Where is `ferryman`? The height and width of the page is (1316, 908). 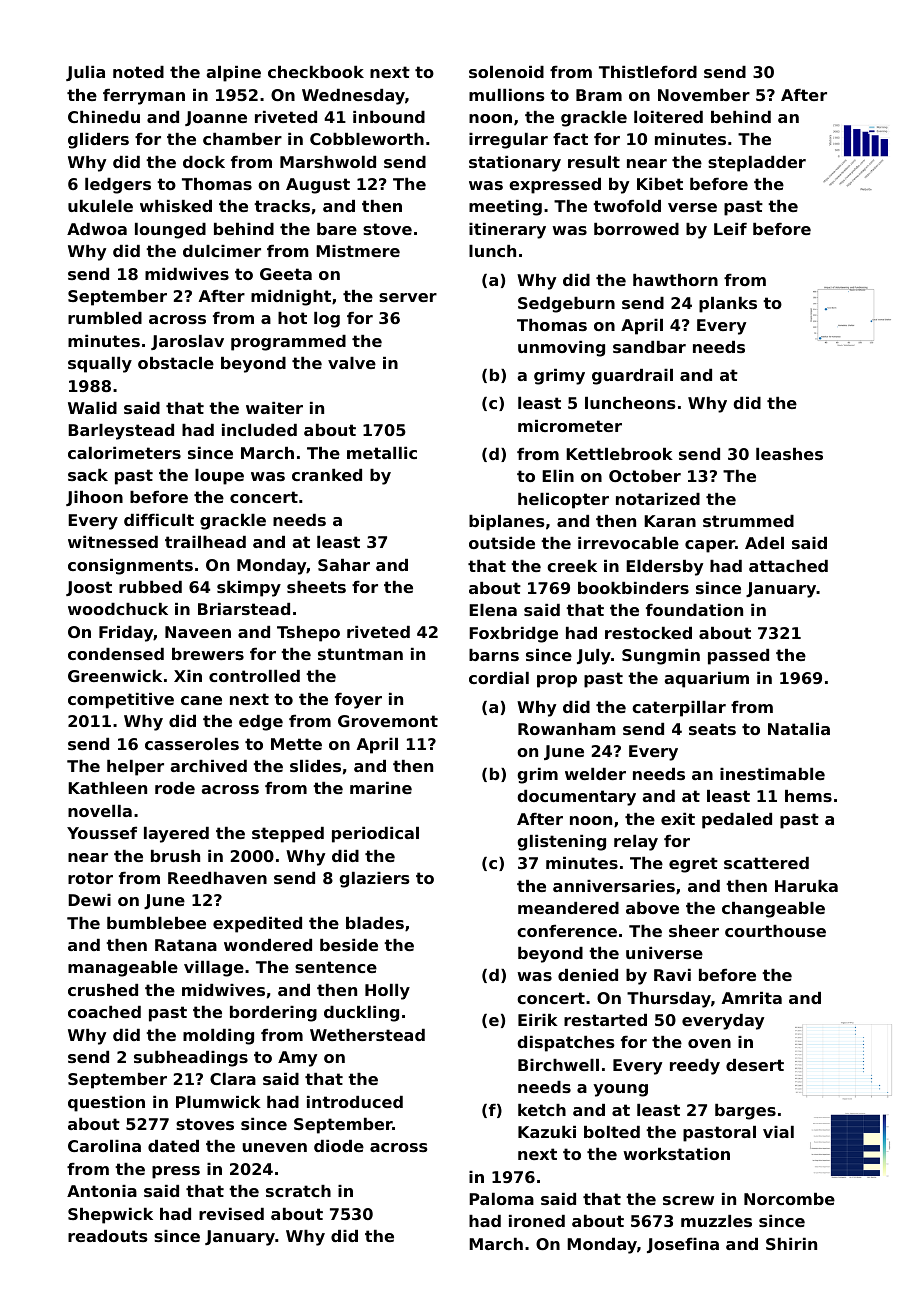
ferryman is located at coordinates (144, 97).
